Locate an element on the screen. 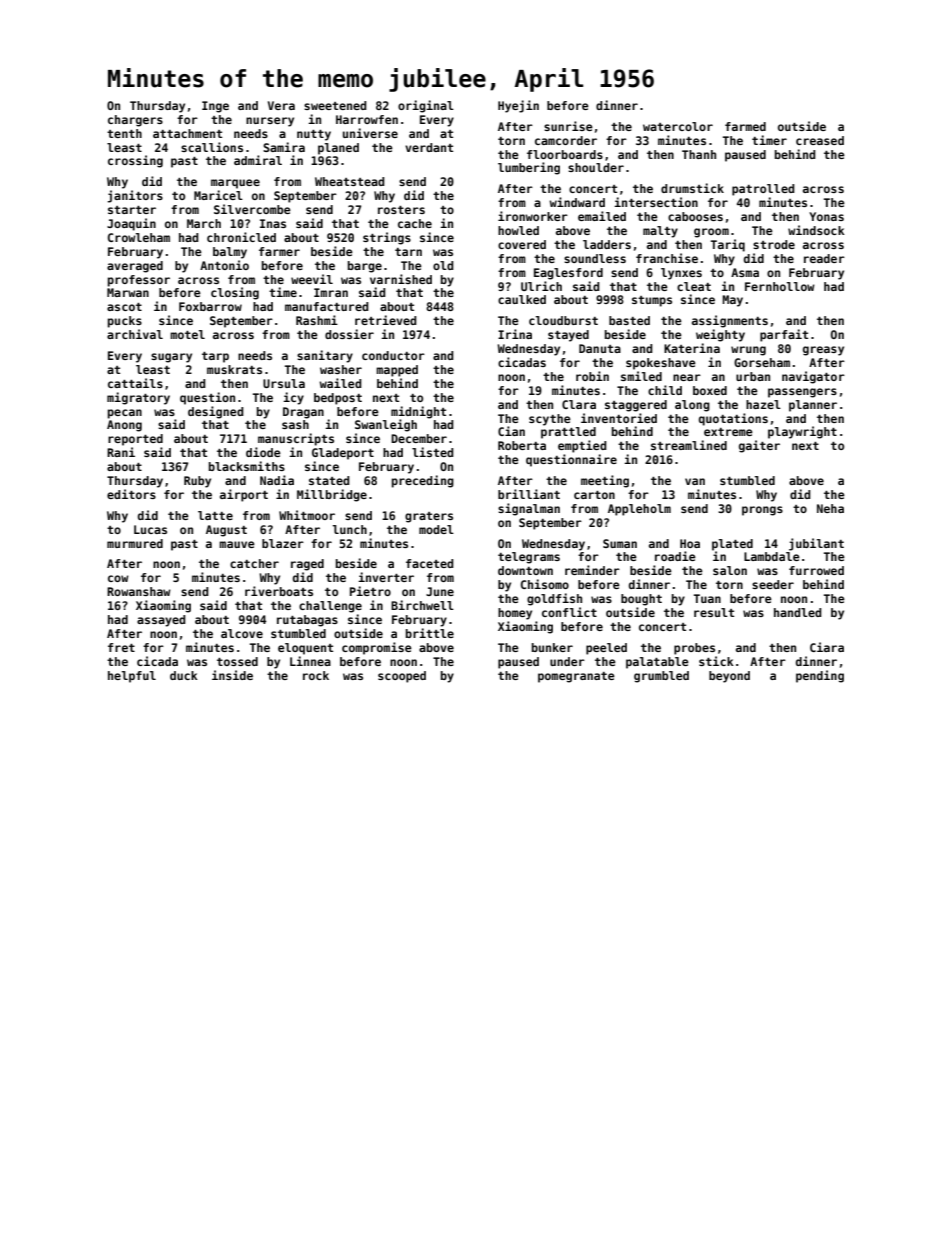 This screenshot has height=1233, width=952. urban is located at coordinates (753, 376).
